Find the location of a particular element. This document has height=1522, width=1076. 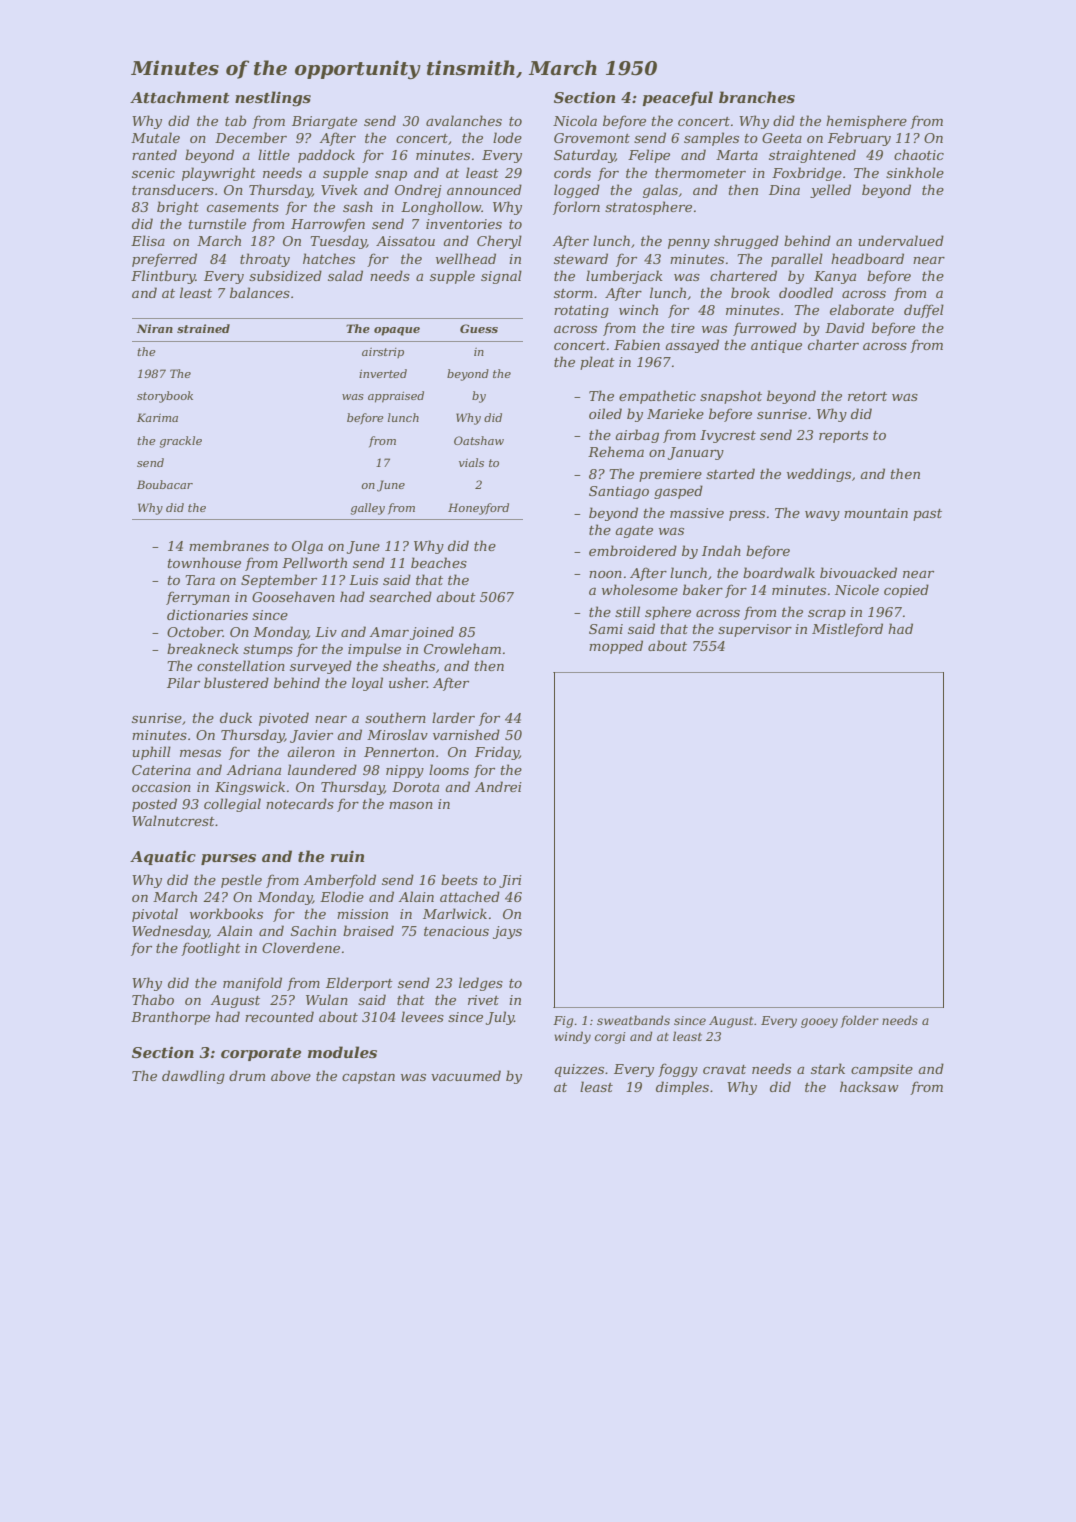

folder is located at coordinates (860, 1021).
